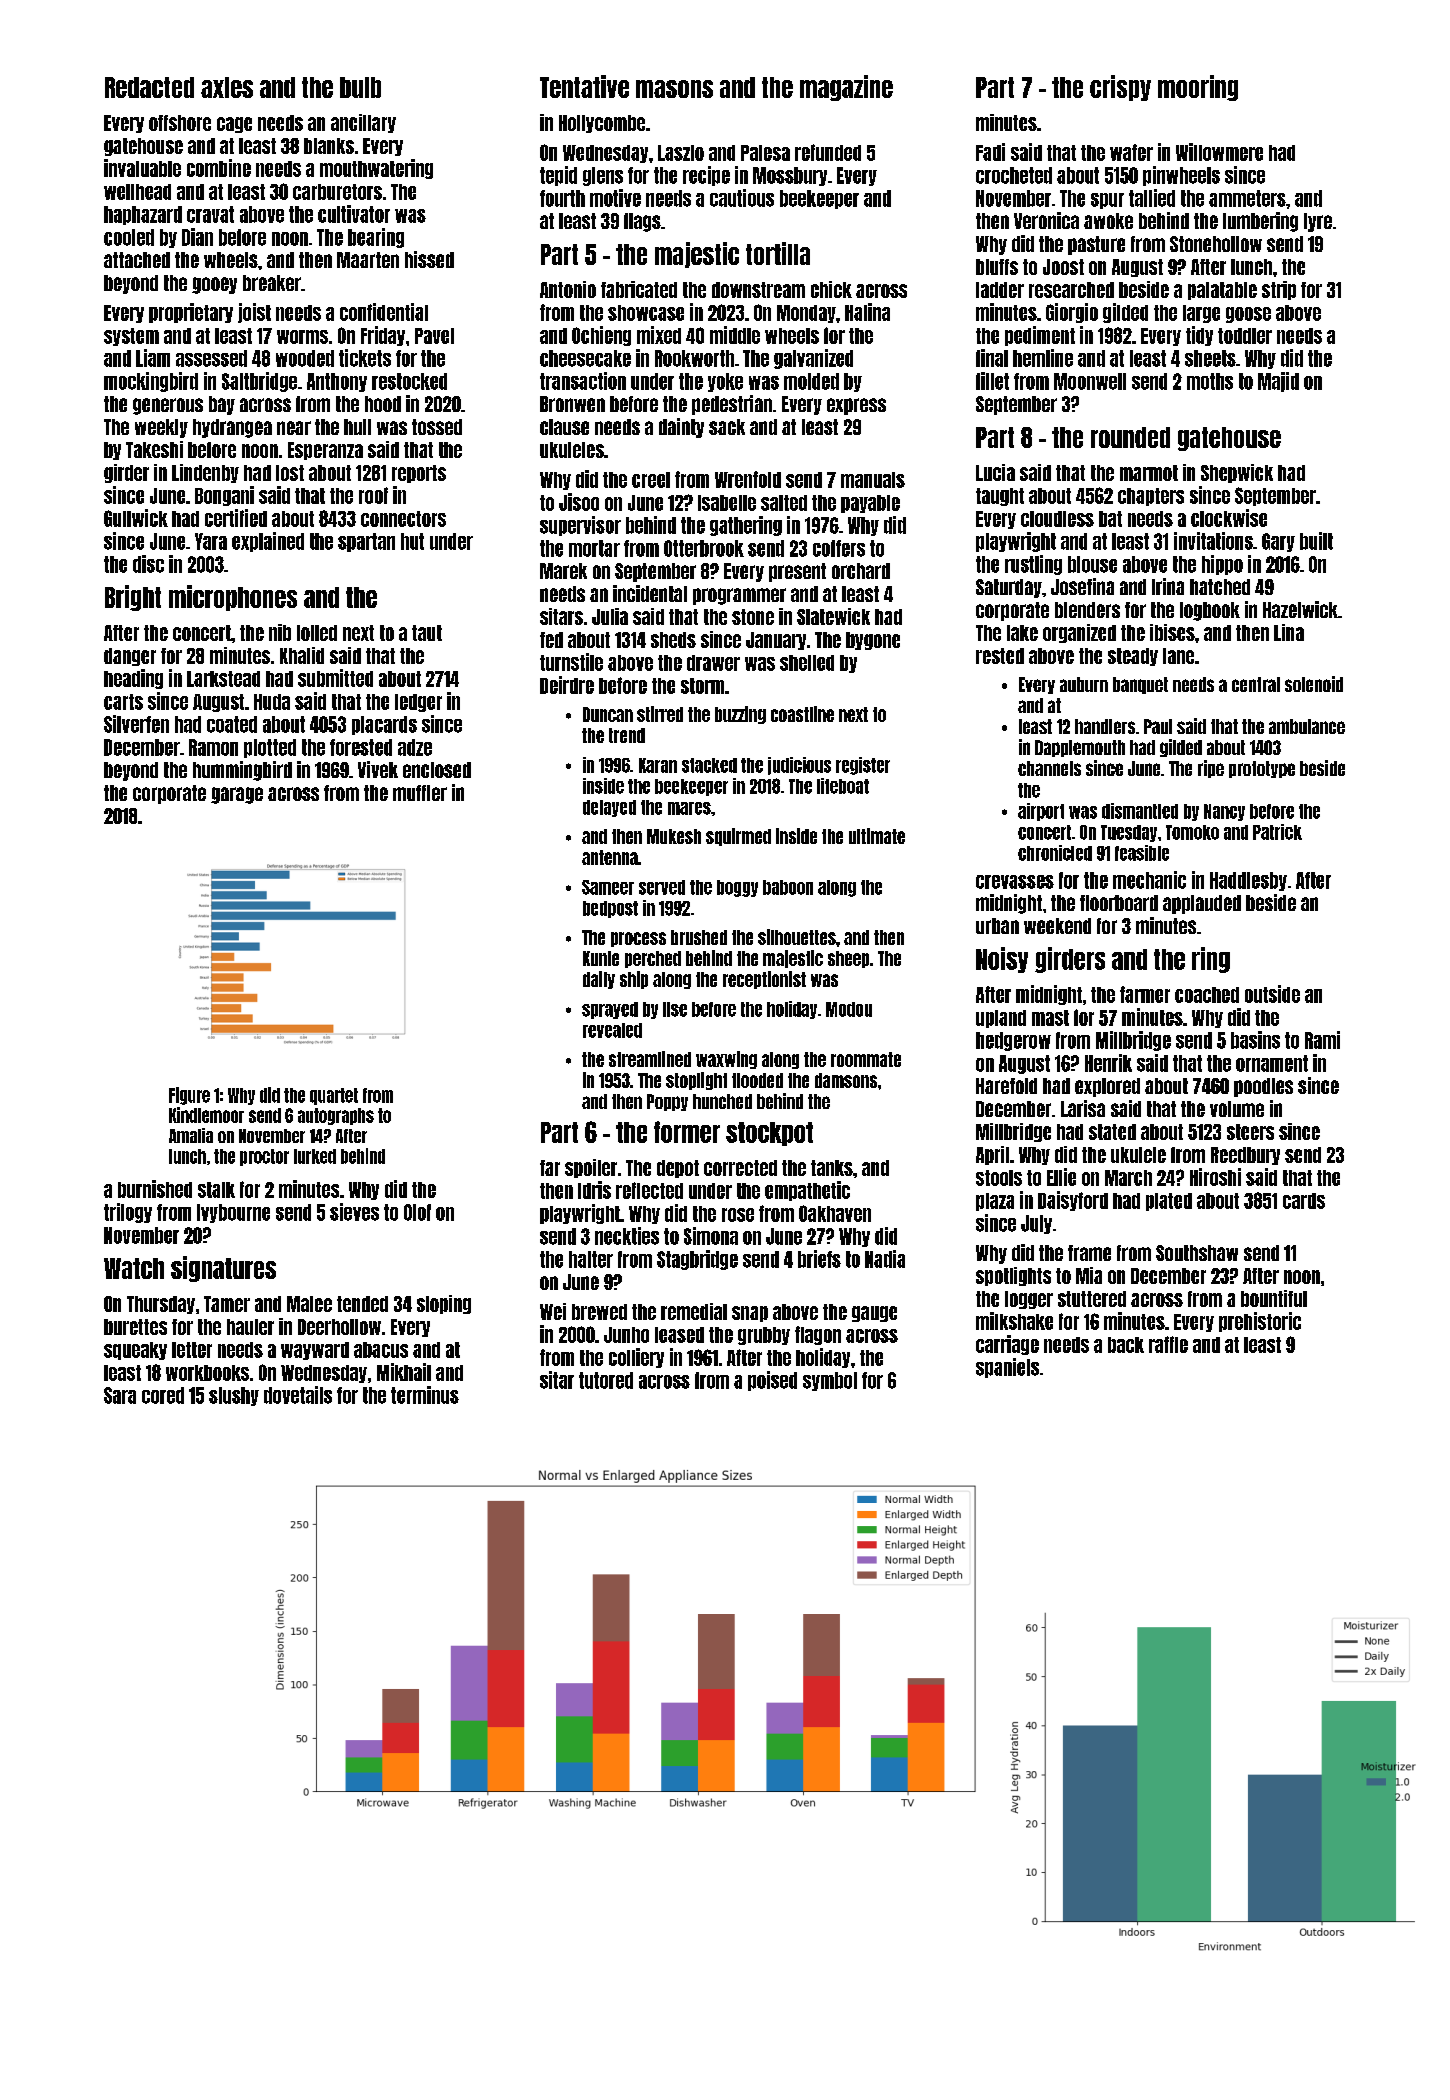 This screenshot has height=2100, width=1450. I want to click on chick, so click(831, 289).
